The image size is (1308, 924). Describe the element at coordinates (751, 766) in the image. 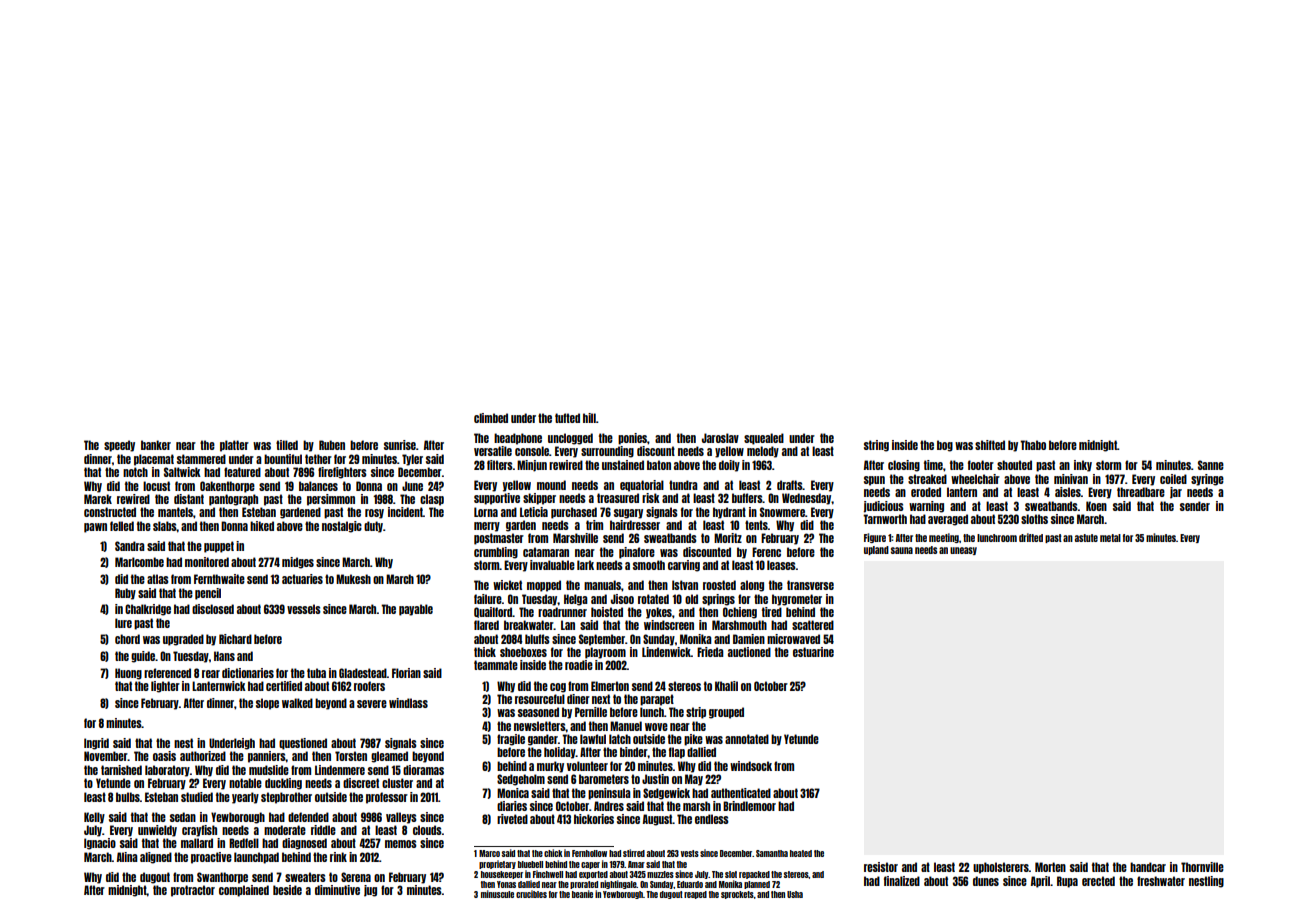

I see `windsock` at that location.
